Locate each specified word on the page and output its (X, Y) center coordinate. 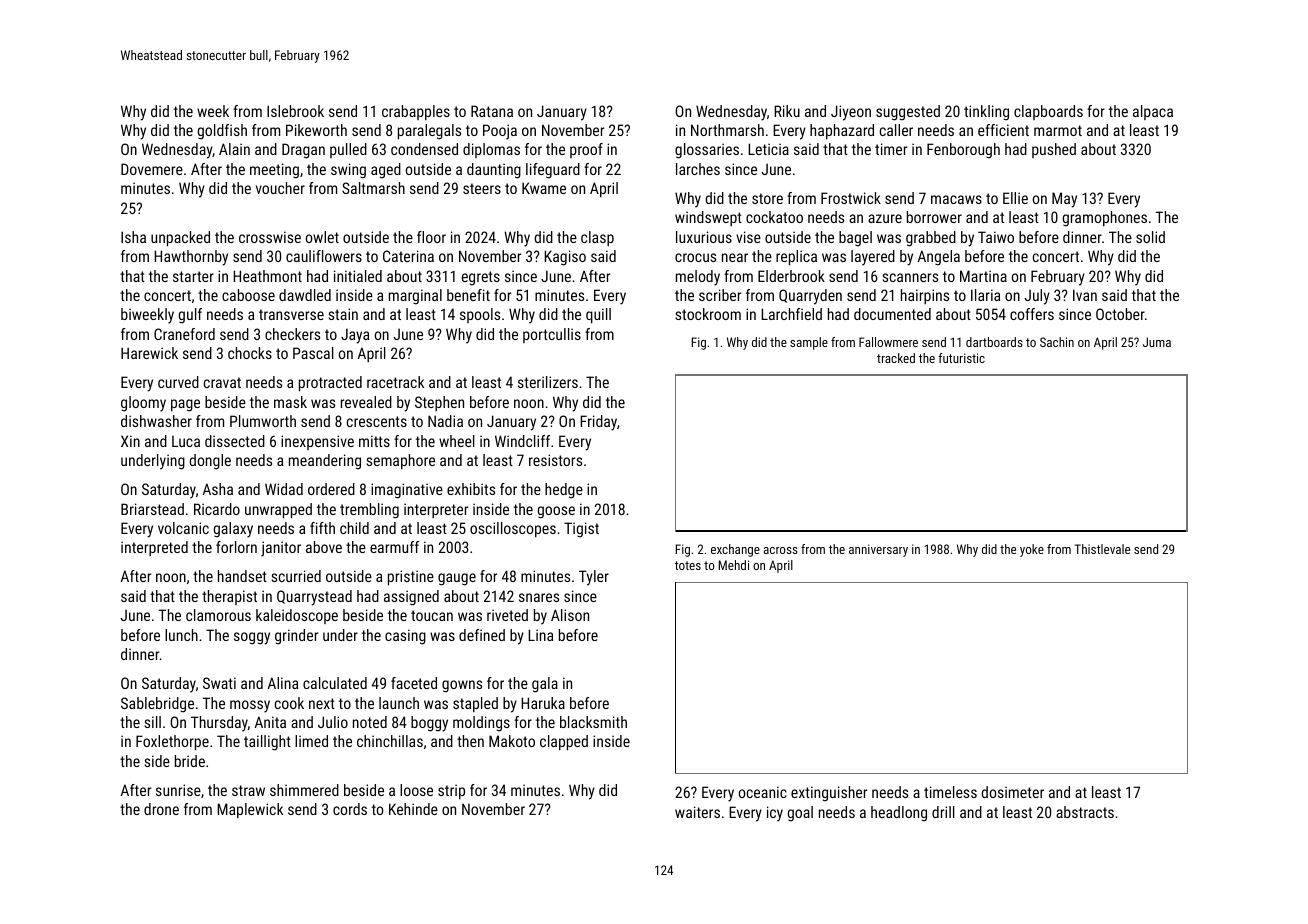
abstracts (1085, 812)
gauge (457, 579)
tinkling (986, 113)
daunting (494, 171)
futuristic (961, 358)
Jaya (355, 336)
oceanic (763, 792)
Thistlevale (1102, 549)
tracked (896, 358)
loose (416, 790)
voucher (280, 188)
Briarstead (152, 509)
